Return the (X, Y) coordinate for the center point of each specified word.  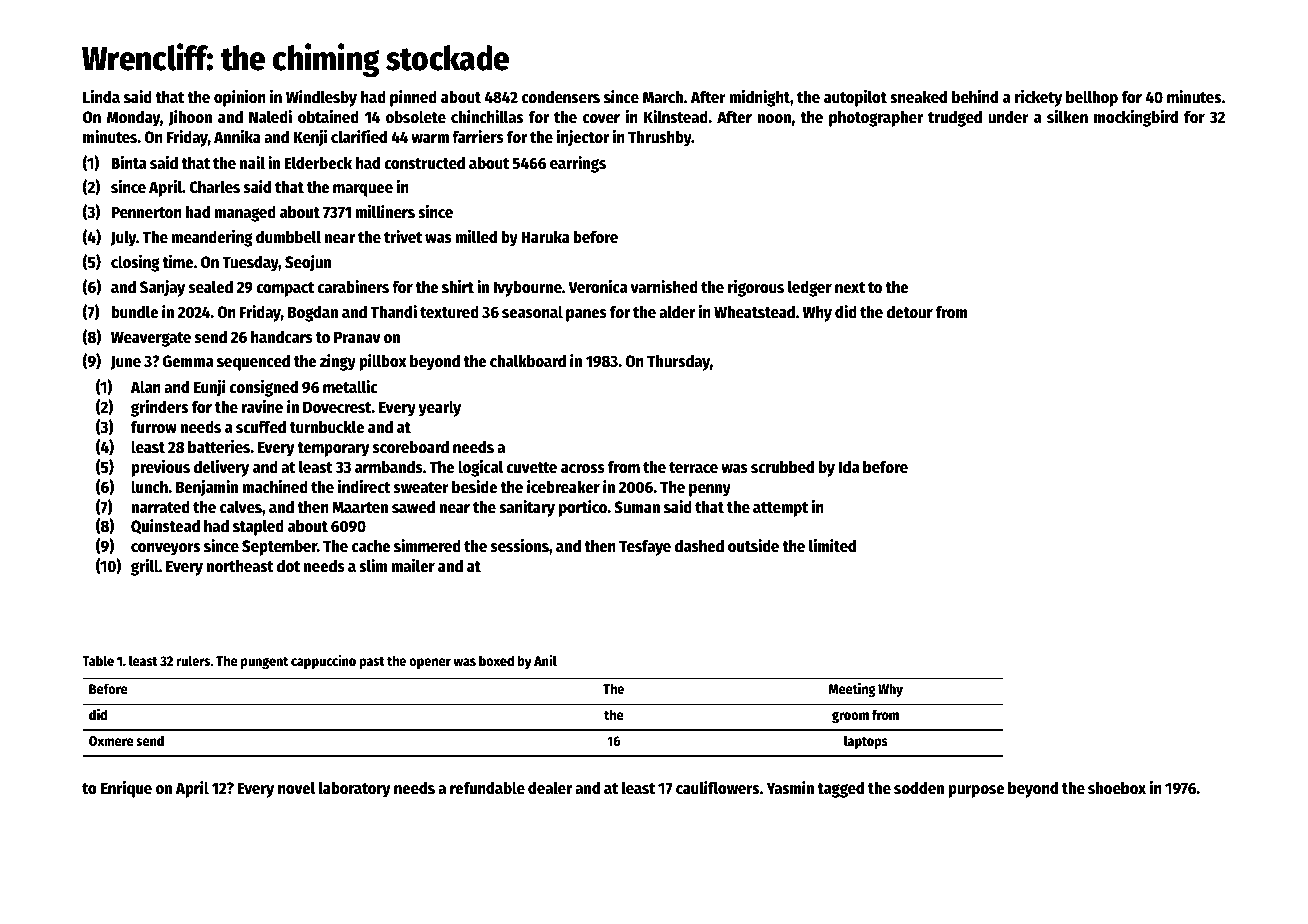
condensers (561, 97)
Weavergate (151, 339)
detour (910, 312)
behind (975, 96)
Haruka (545, 236)
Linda (101, 96)
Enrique (126, 789)
